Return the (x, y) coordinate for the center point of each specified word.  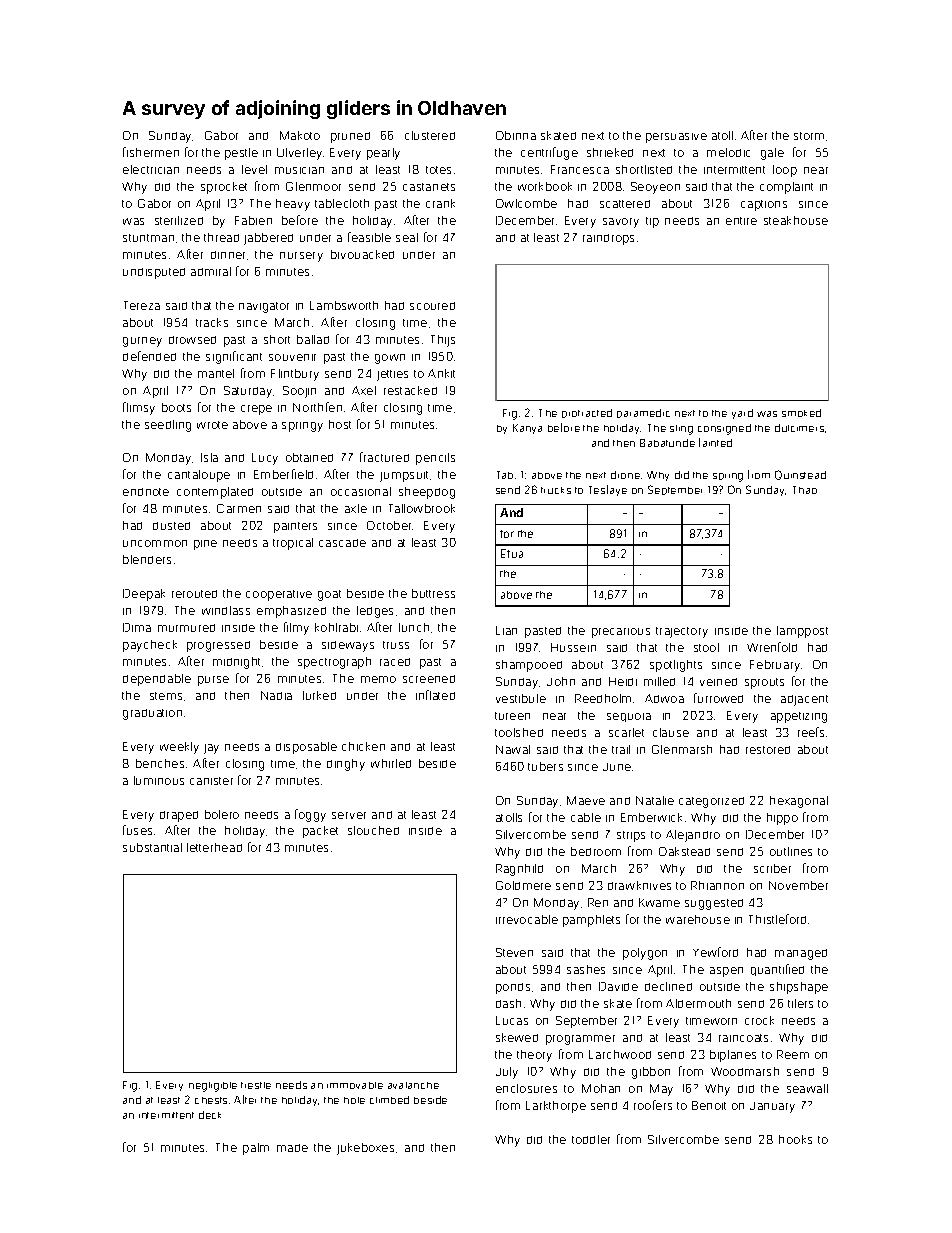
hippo (782, 819)
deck (210, 1115)
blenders (147, 559)
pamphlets (591, 921)
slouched (373, 830)
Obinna (516, 135)
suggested (714, 904)
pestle (241, 154)
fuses (137, 830)
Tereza (142, 305)
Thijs (443, 341)
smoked (801, 413)
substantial (152, 847)
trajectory (682, 632)
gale (772, 154)
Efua (512, 553)
